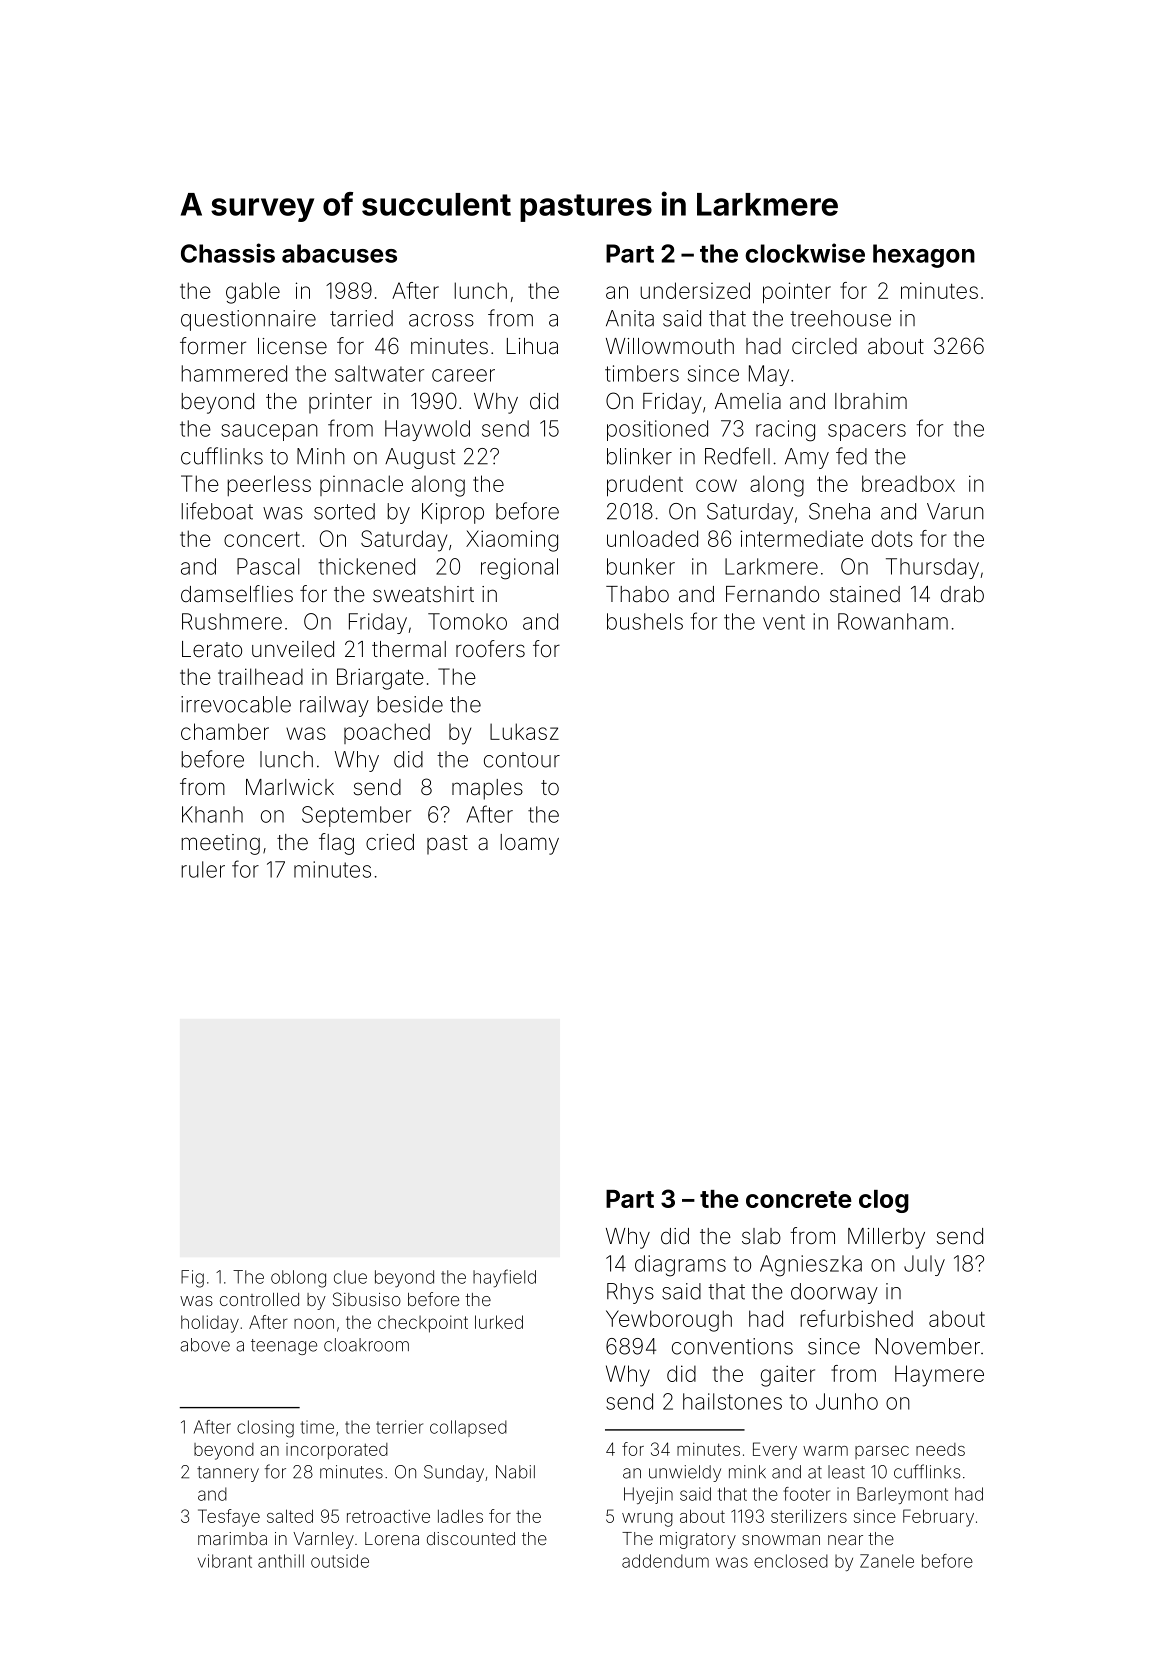 The height and width of the screenshot is (1654, 1165). I want to click on cried, so click(390, 842).
